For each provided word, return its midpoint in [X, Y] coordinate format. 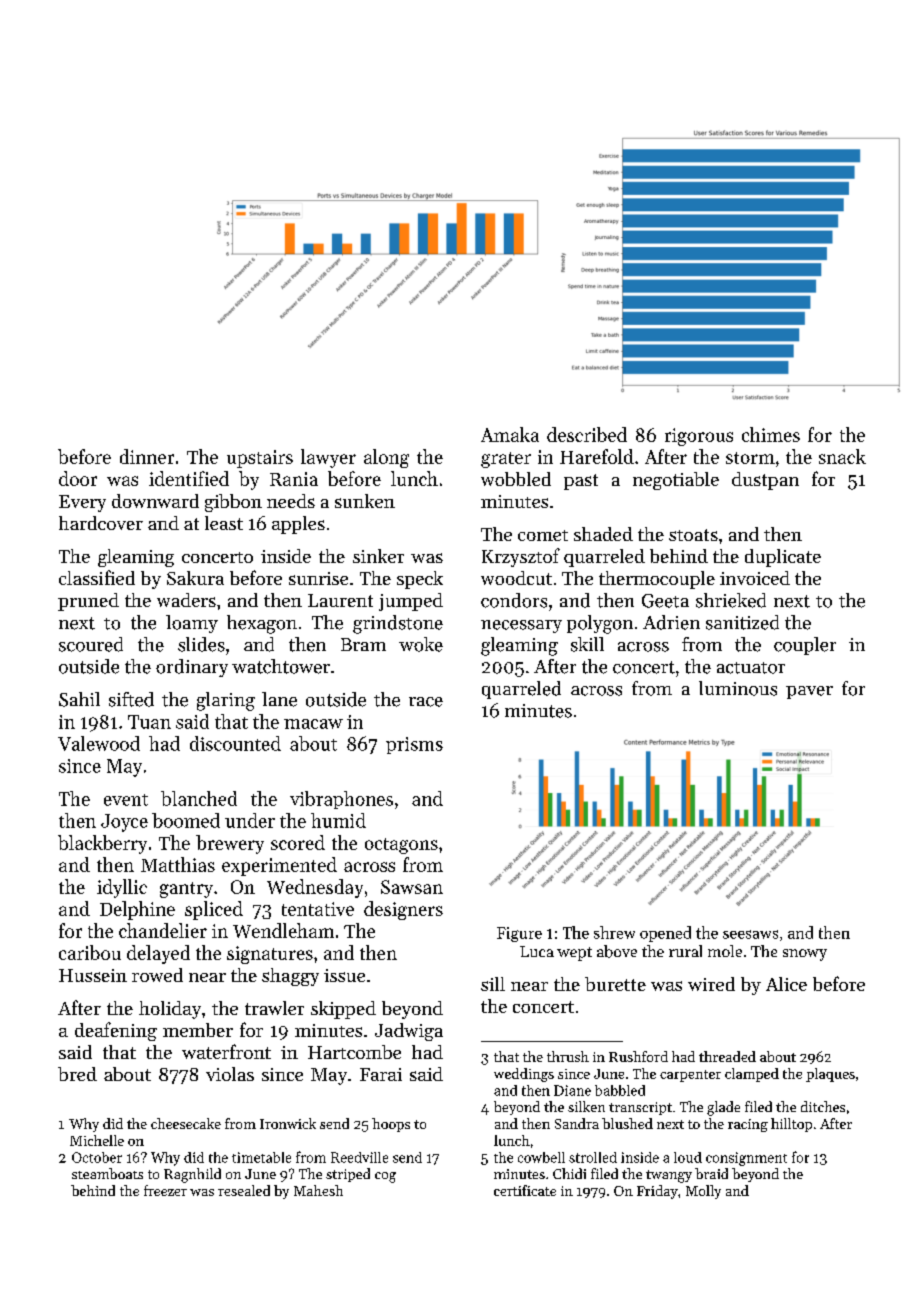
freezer [165, 1190]
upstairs [260, 459]
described [587, 434]
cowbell [541, 1157]
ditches [823, 1106]
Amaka [510, 434]
